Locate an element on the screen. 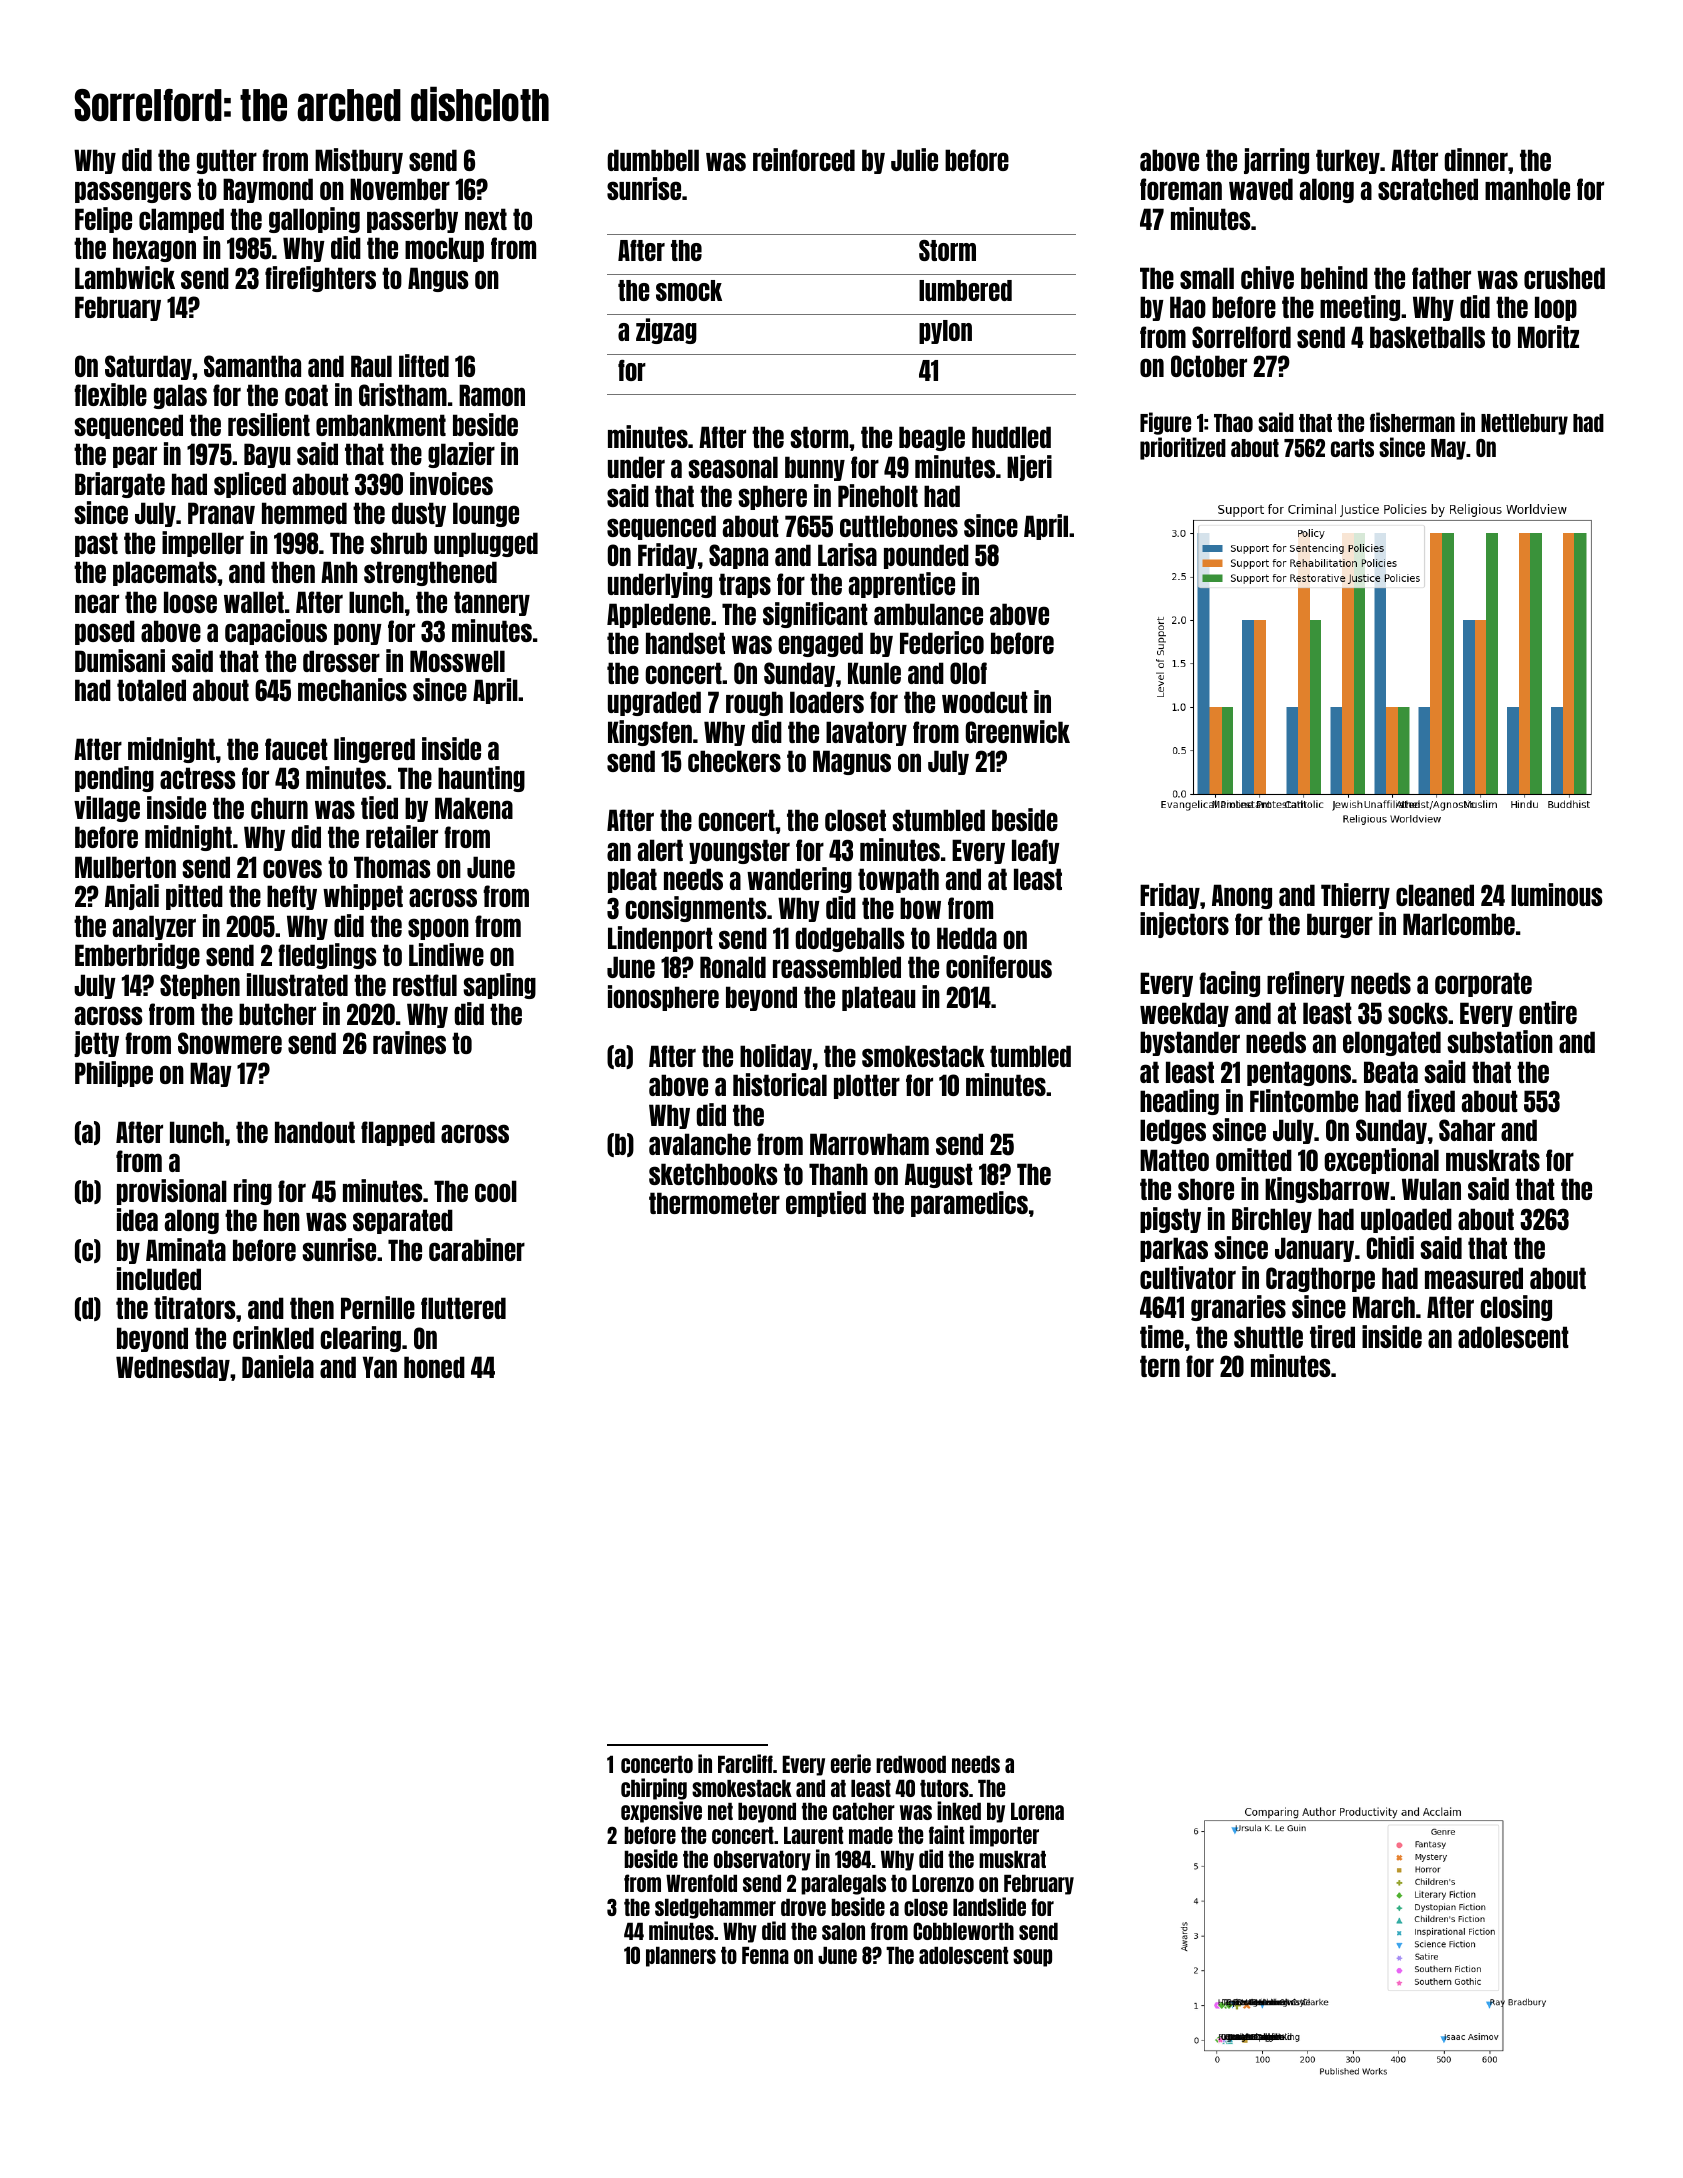  Daniela is located at coordinates (278, 1366).
